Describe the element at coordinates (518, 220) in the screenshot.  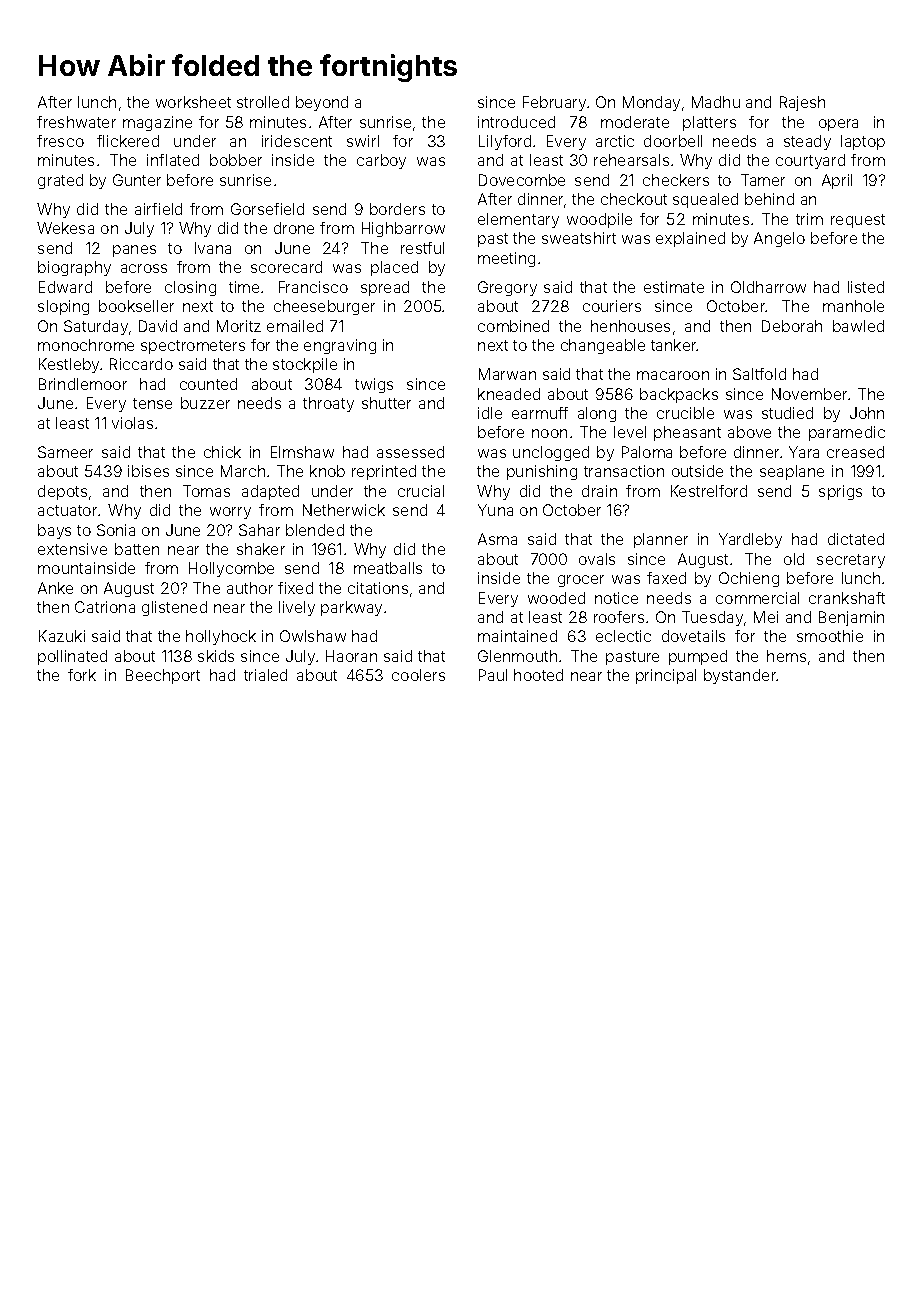
I see `elementary` at that location.
